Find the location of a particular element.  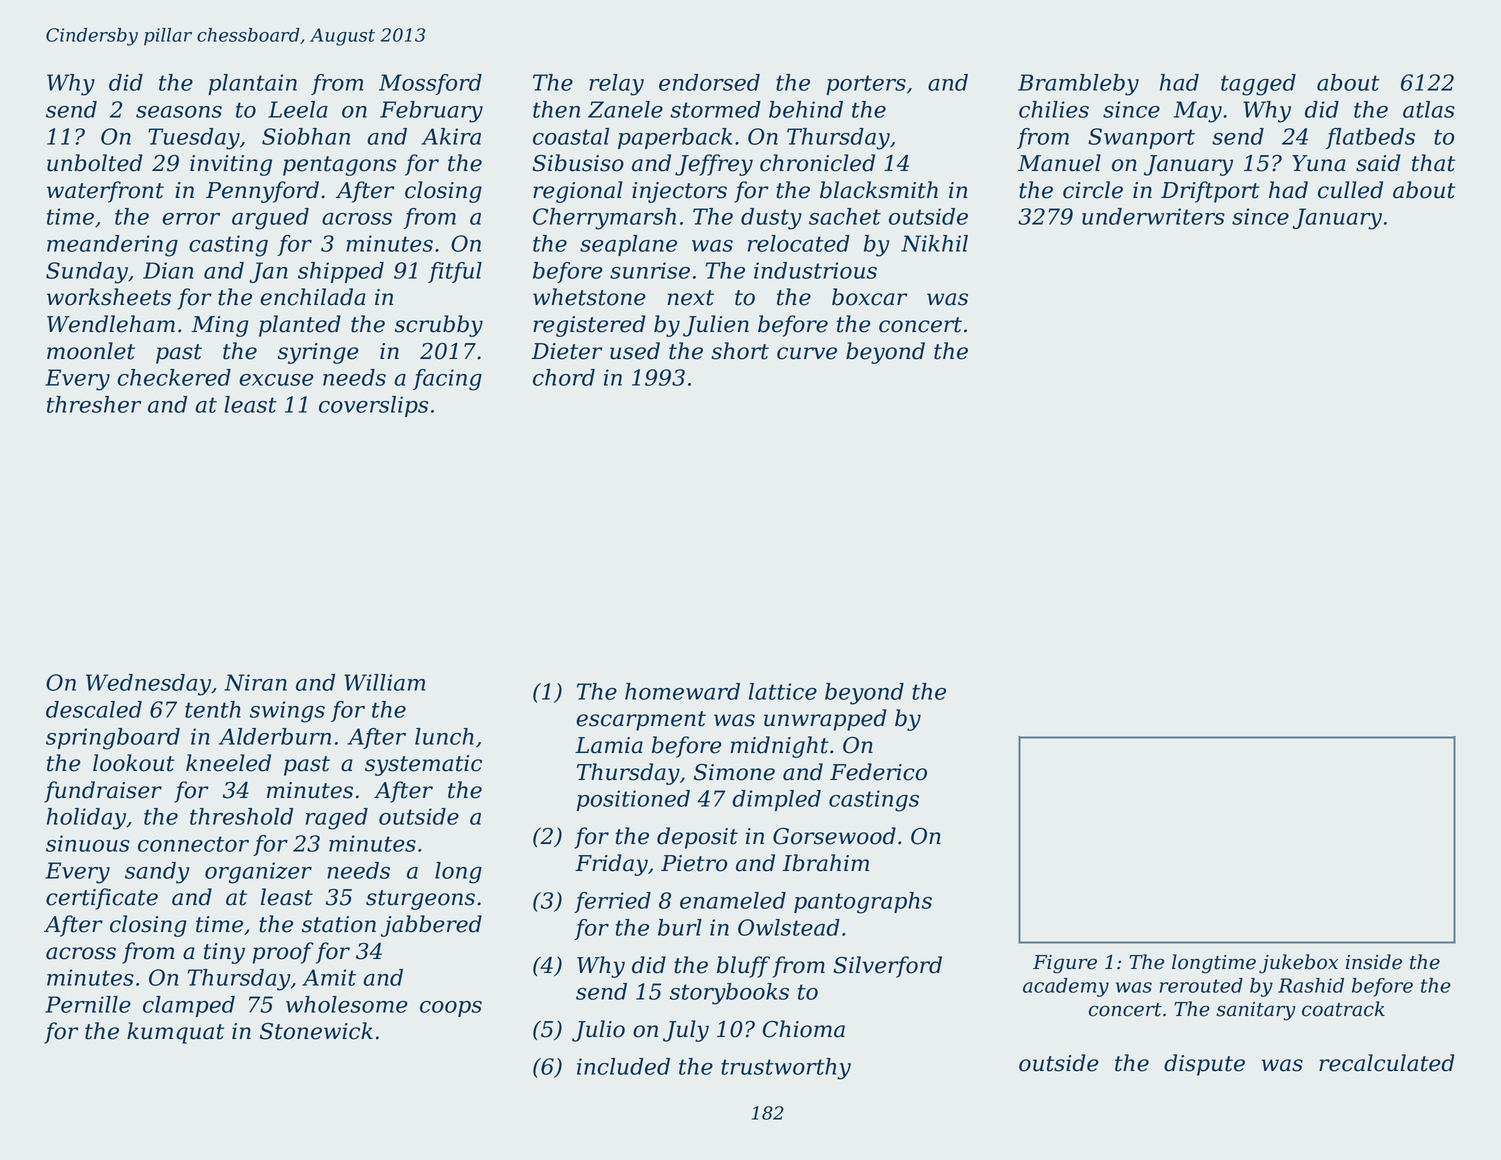

organizer is located at coordinates (258, 873).
